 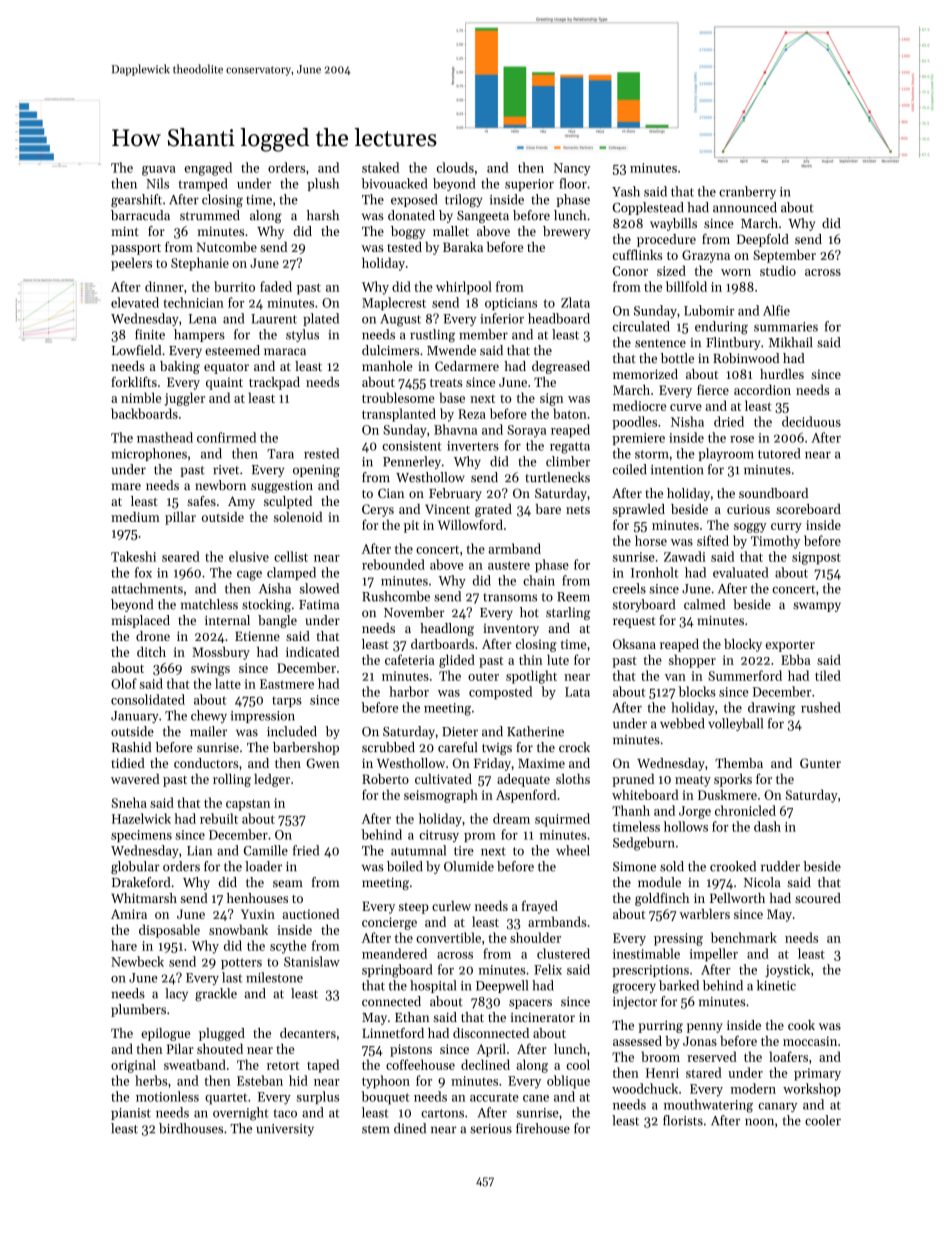 What do you see at coordinates (131, 1114) in the screenshot?
I see `pianist` at bounding box center [131, 1114].
